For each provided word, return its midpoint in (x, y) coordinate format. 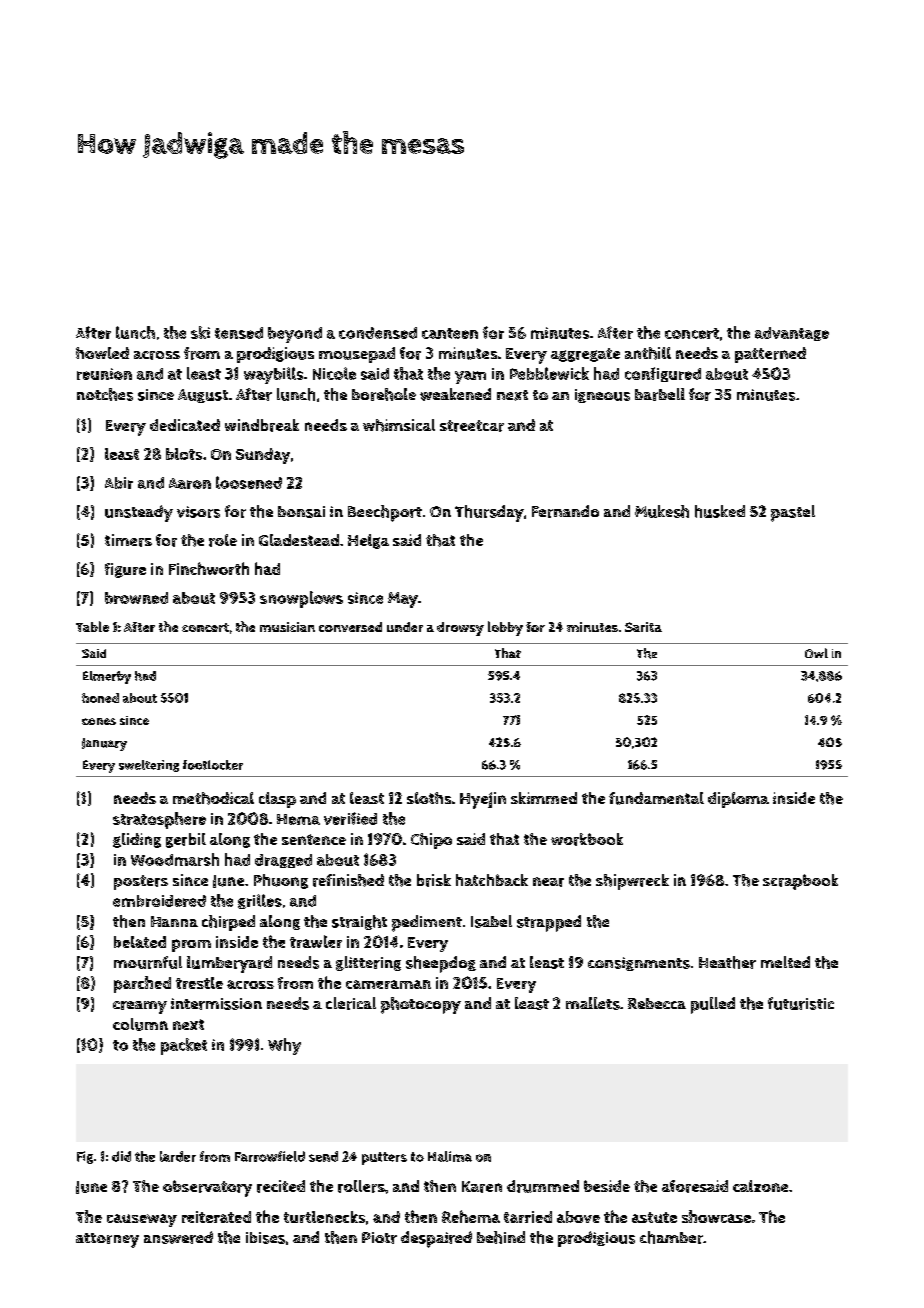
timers (128, 540)
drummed (543, 1186)
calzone (760, 1186)
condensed (378, 333)
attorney (107, 1240)
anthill (648, 353)
